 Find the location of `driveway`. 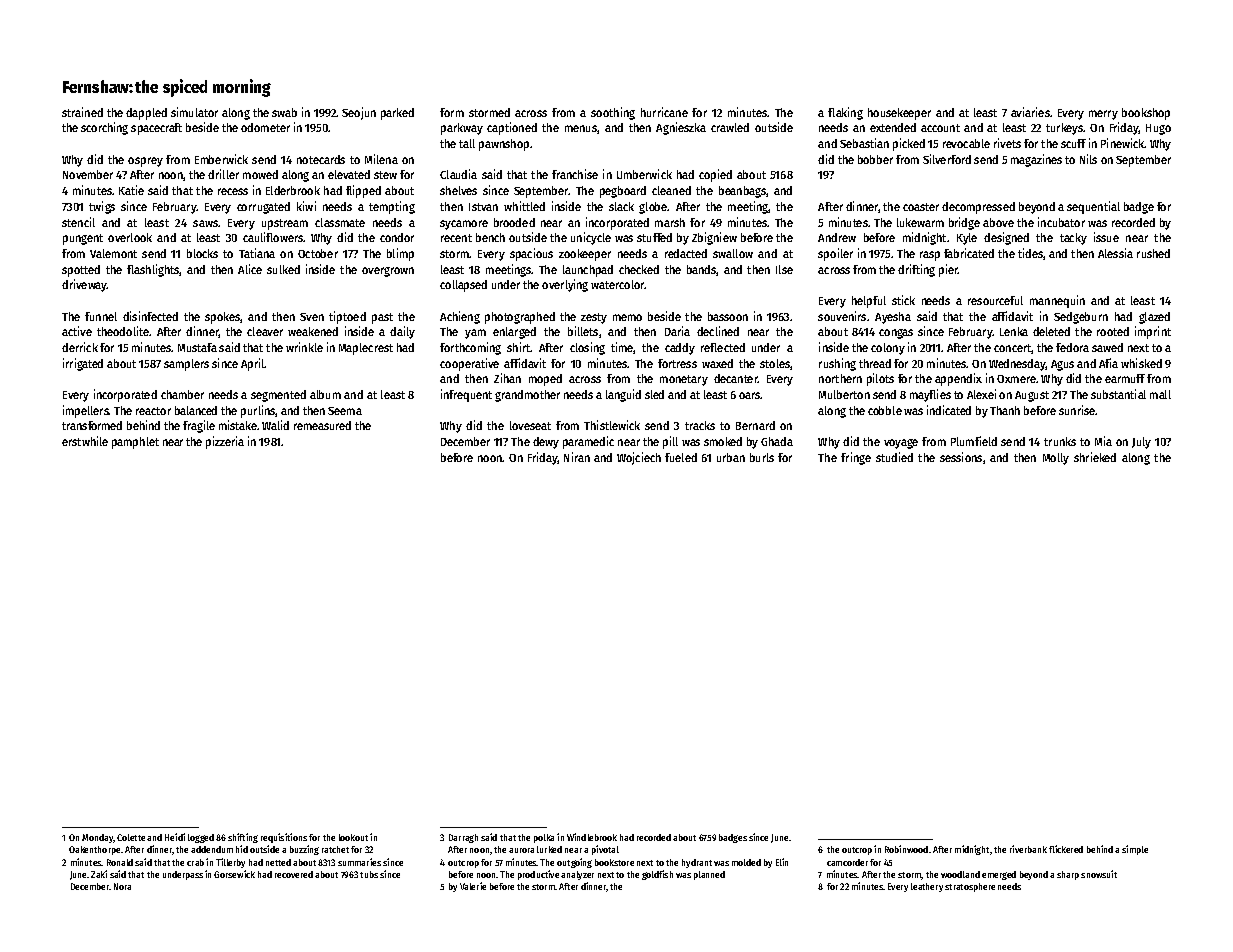

driveway is located at coordinates (84, 285).
